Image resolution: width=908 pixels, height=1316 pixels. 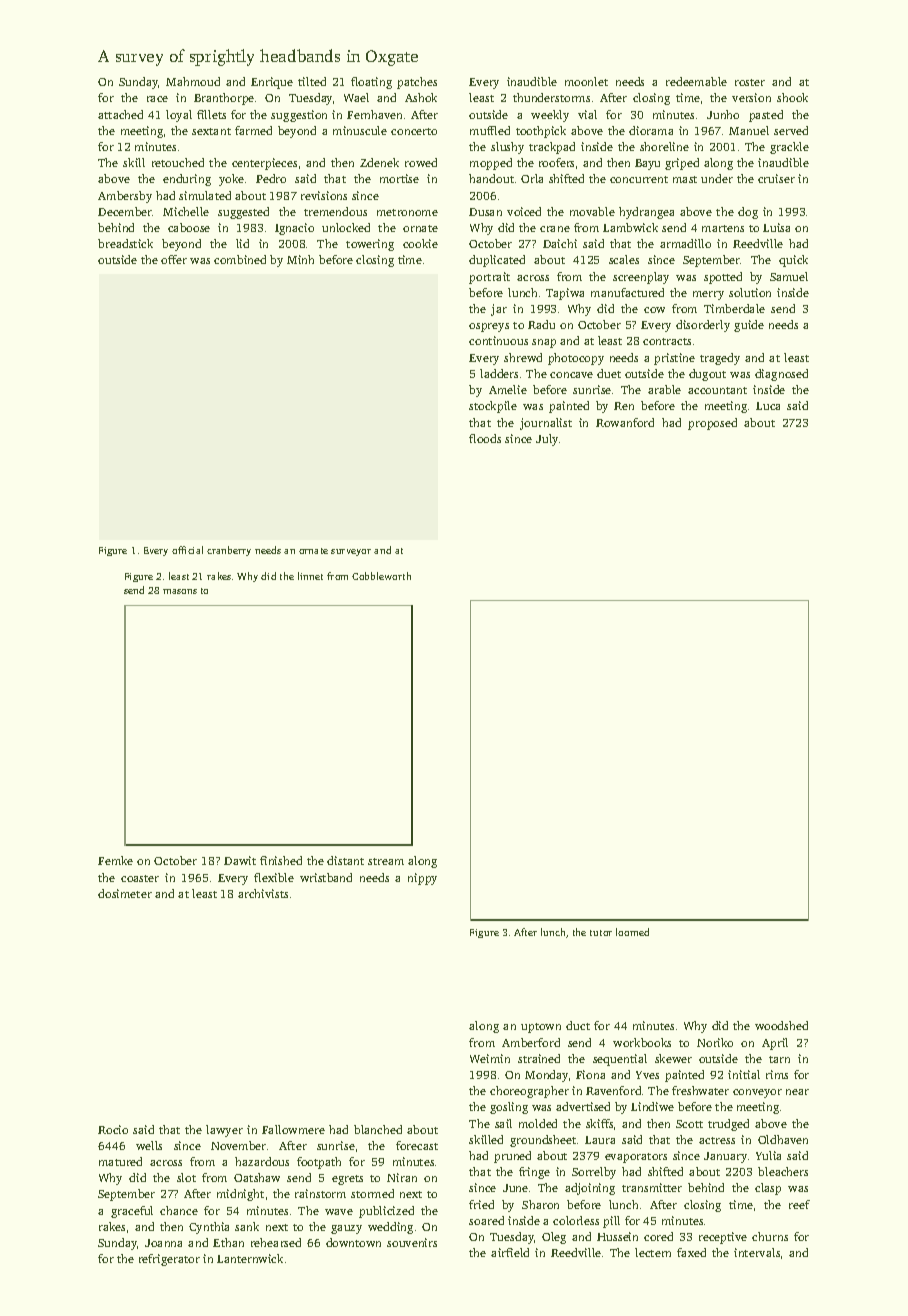 I want to click on official, so click(x=187, y=550).
